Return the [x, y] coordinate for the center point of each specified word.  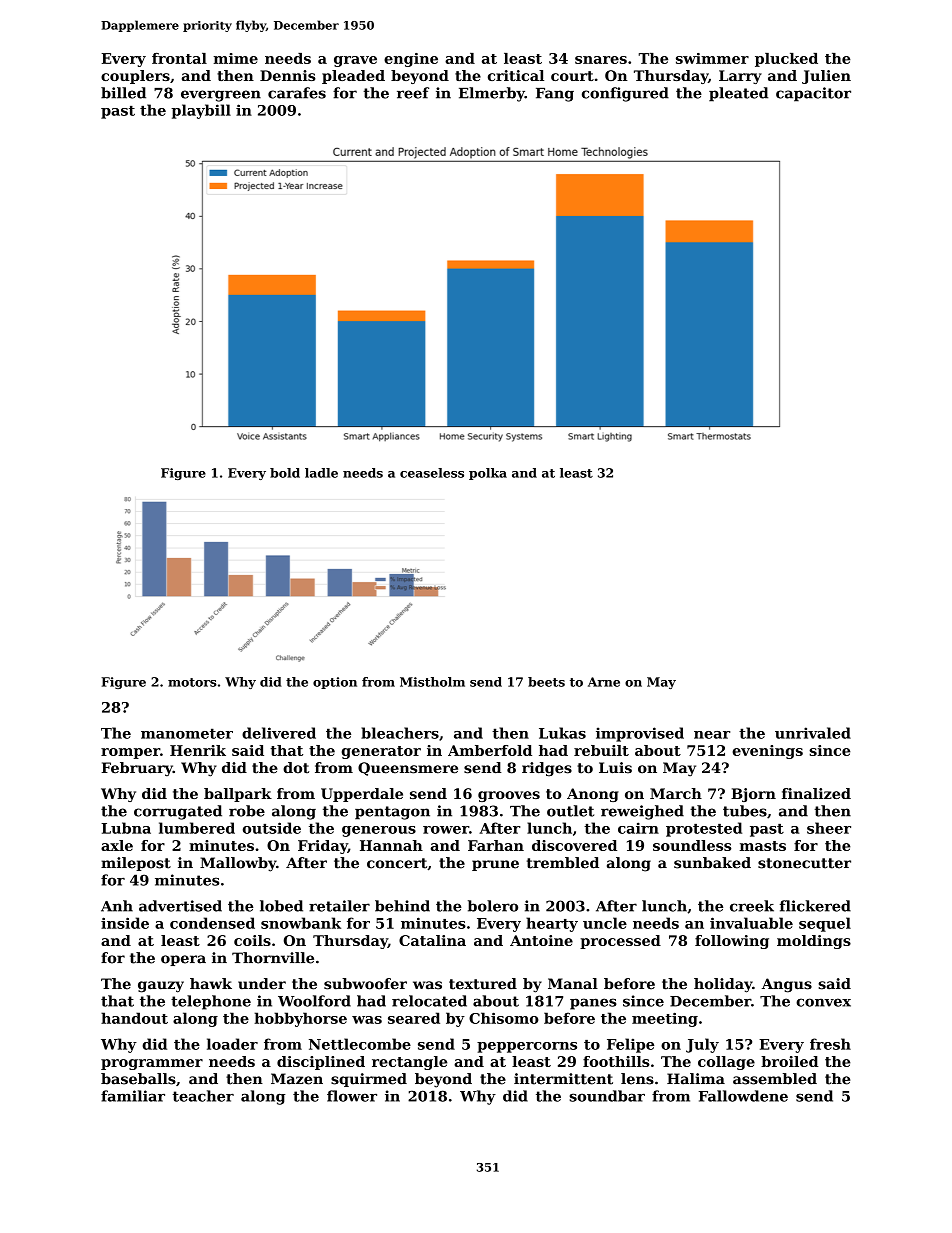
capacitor [813, 94]
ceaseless [432, 473]
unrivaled [813, 733]
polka [488, 474]
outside [272, 828]
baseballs [138, 1079]
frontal [179, 58]
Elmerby [492, 94]
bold [285, 473]
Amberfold [490, 750]
